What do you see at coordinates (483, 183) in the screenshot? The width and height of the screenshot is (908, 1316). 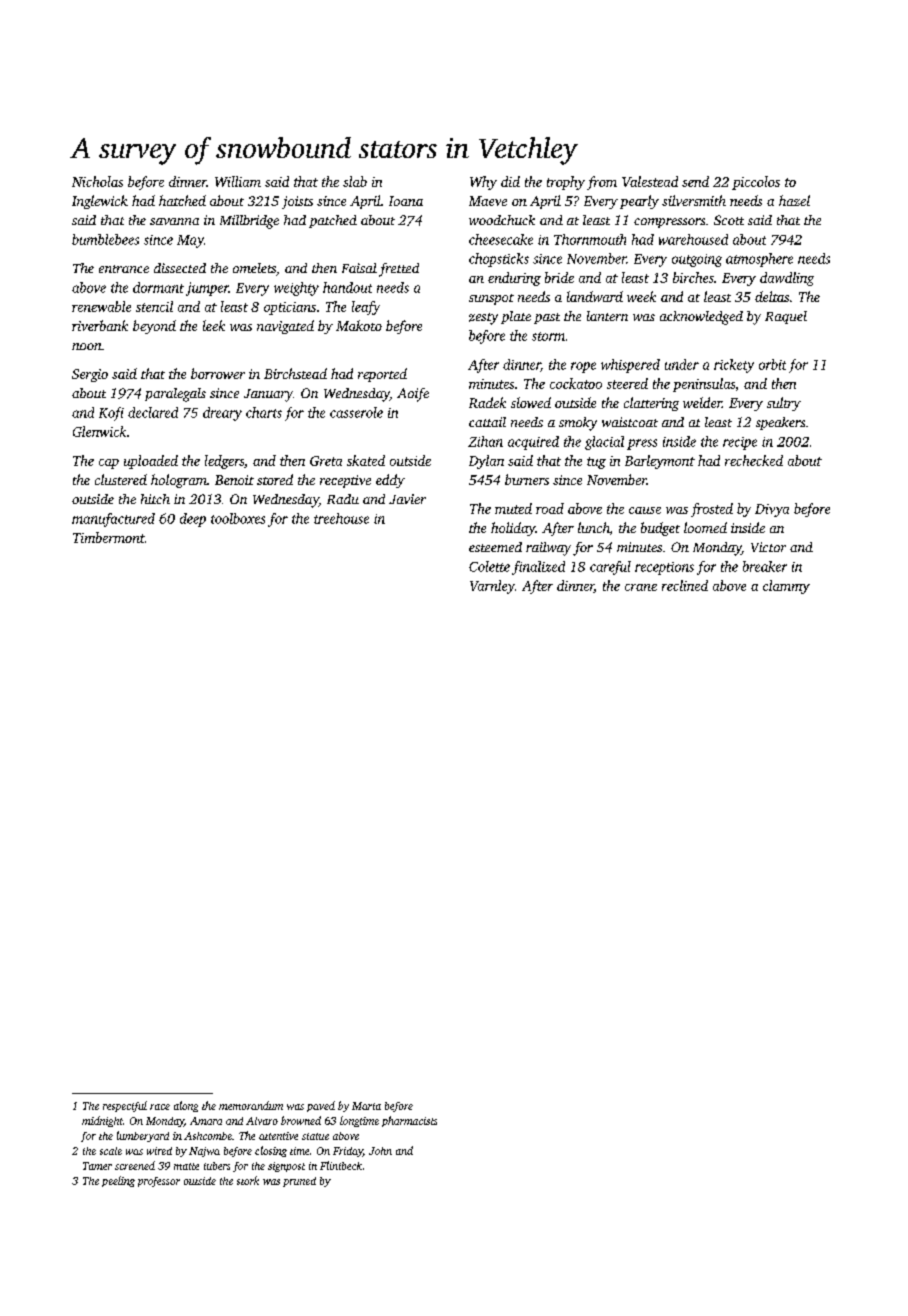 I see `Why` at bounding box center [483, 183].
